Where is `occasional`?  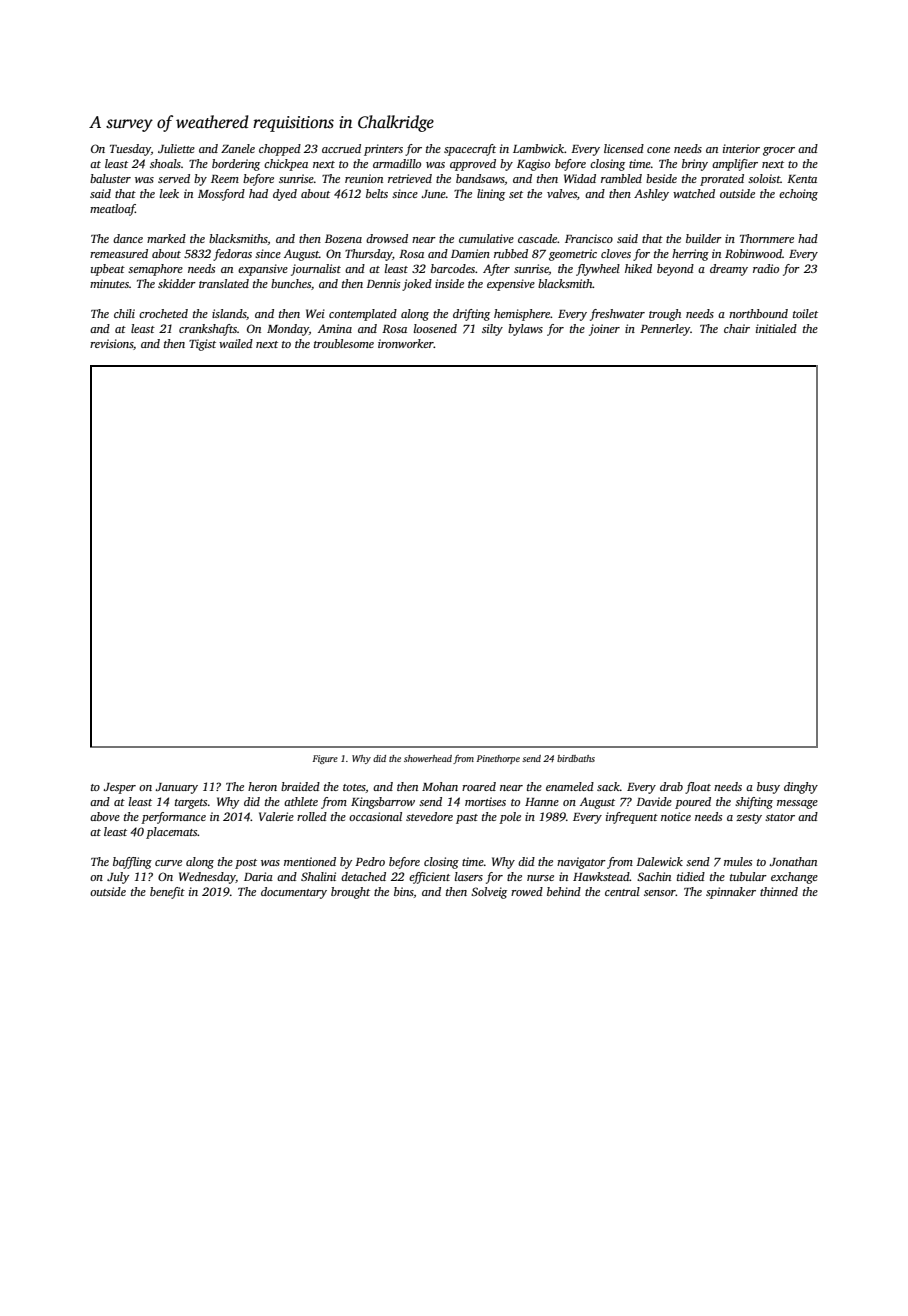
occasional is located at coordinates (375, 816).
